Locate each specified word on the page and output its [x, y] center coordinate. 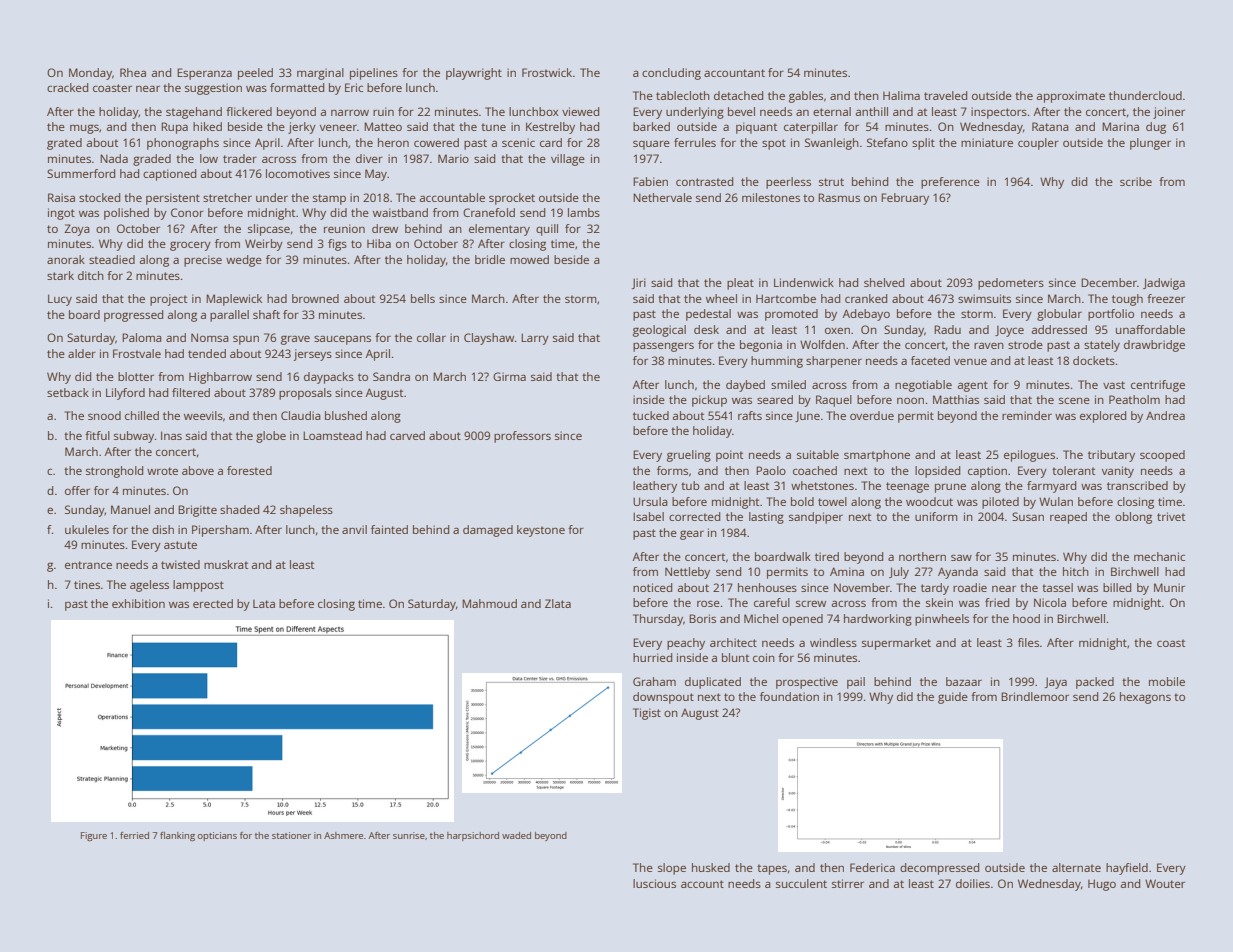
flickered [249, 111]
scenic [518, 142]
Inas [171, 435]
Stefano [887, 142]
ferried [134, 835]
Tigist [647, 714]
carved [407, 435]
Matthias [956, 399]
